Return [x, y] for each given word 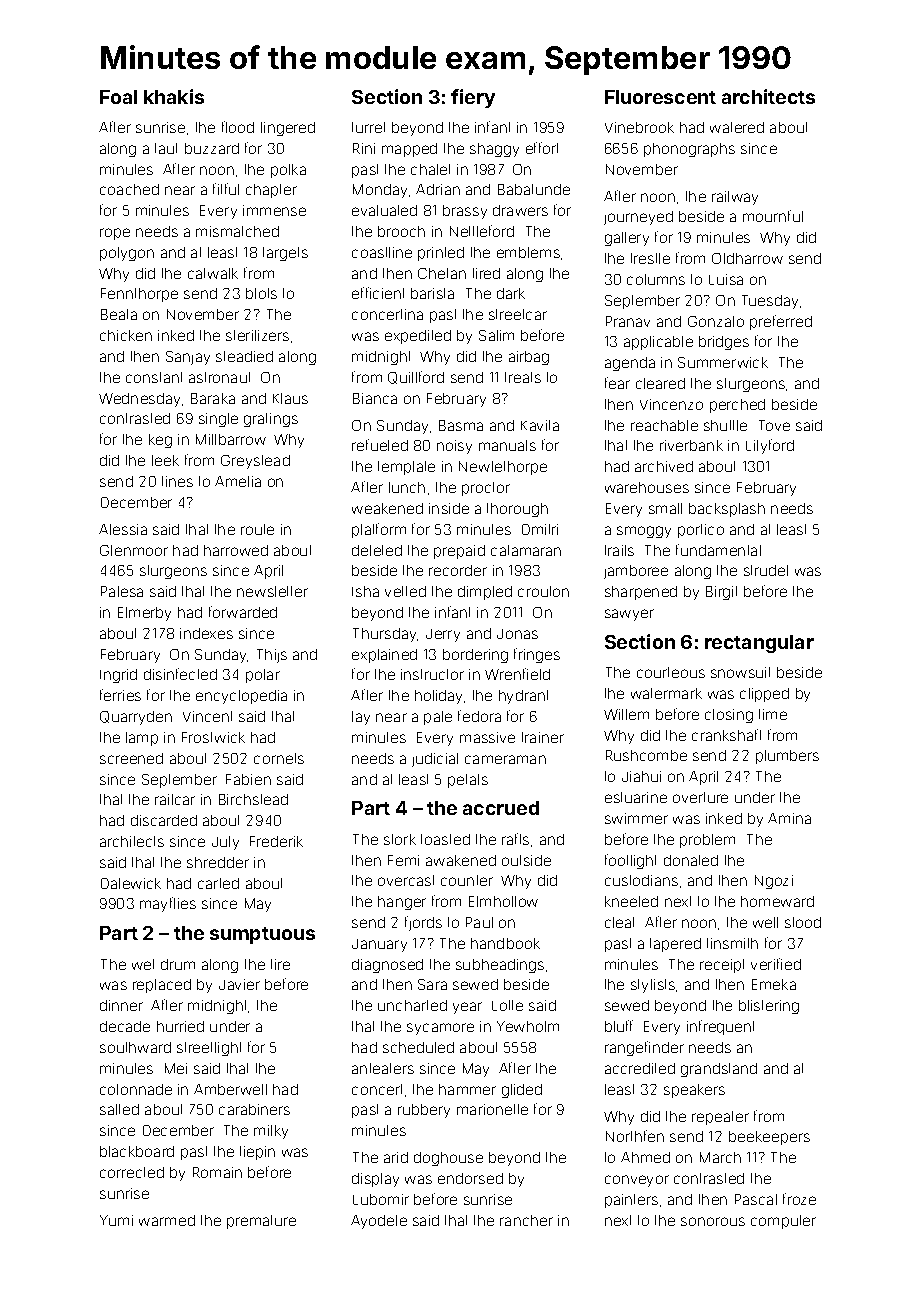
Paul [479, 922]
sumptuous [262, 935]
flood [238, 127]
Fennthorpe [139, 295]
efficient [378, 293]
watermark [666, 693]
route [257, 529]
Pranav [628, 321]
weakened [387, 508]
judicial [435, 760]
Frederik [276, 841]
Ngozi [774, 882]
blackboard [137, 1151]
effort [542, 148]
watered [737, 127]
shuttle [725, 425]
